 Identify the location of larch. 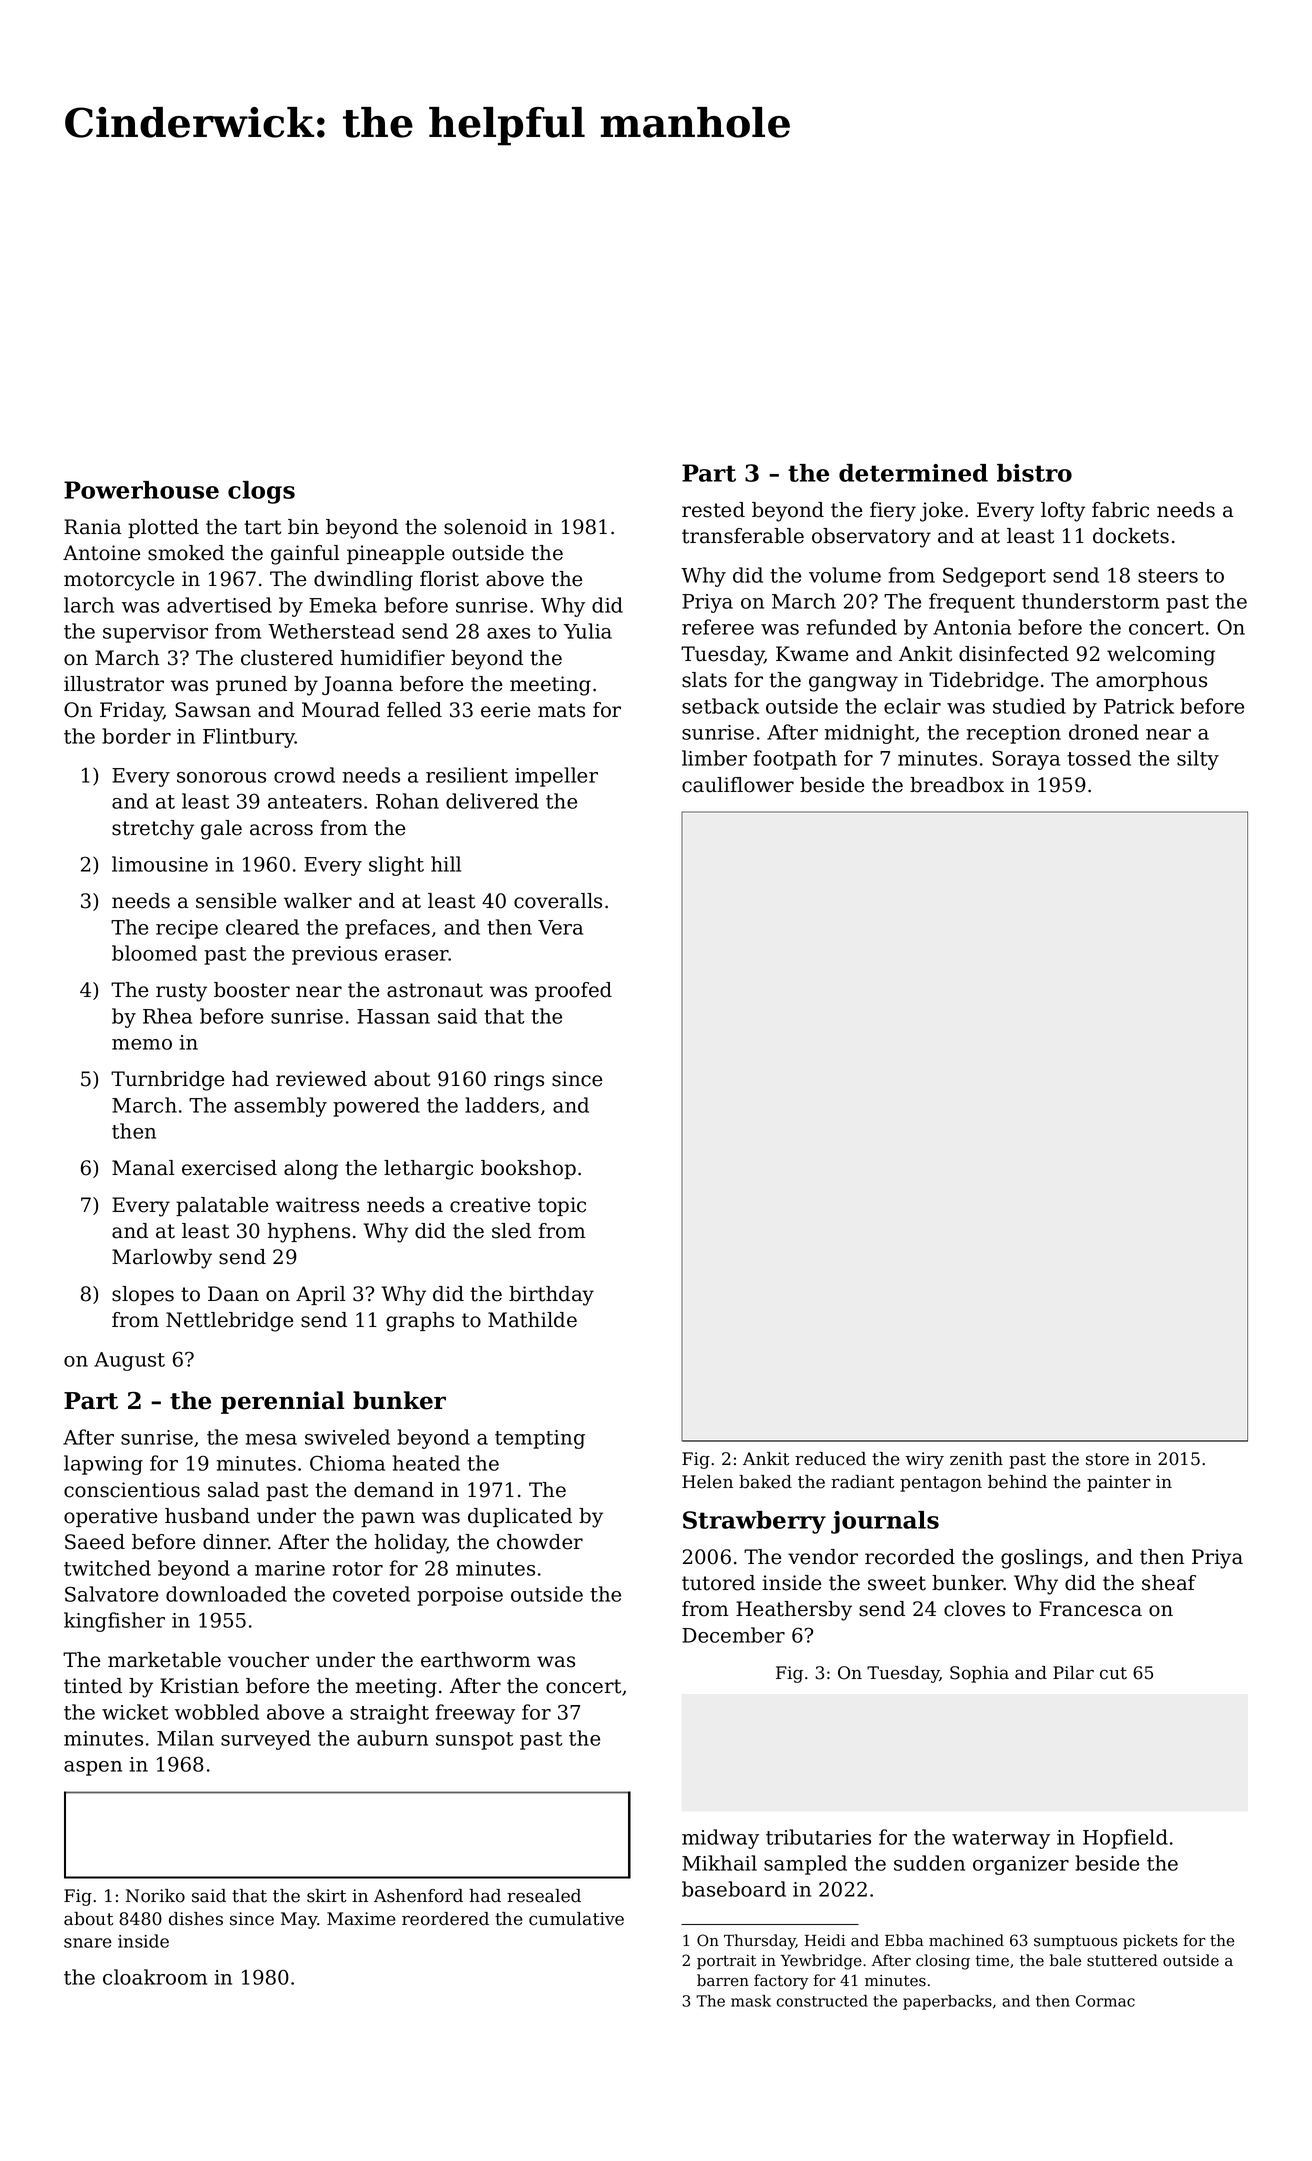
(89, 605).
